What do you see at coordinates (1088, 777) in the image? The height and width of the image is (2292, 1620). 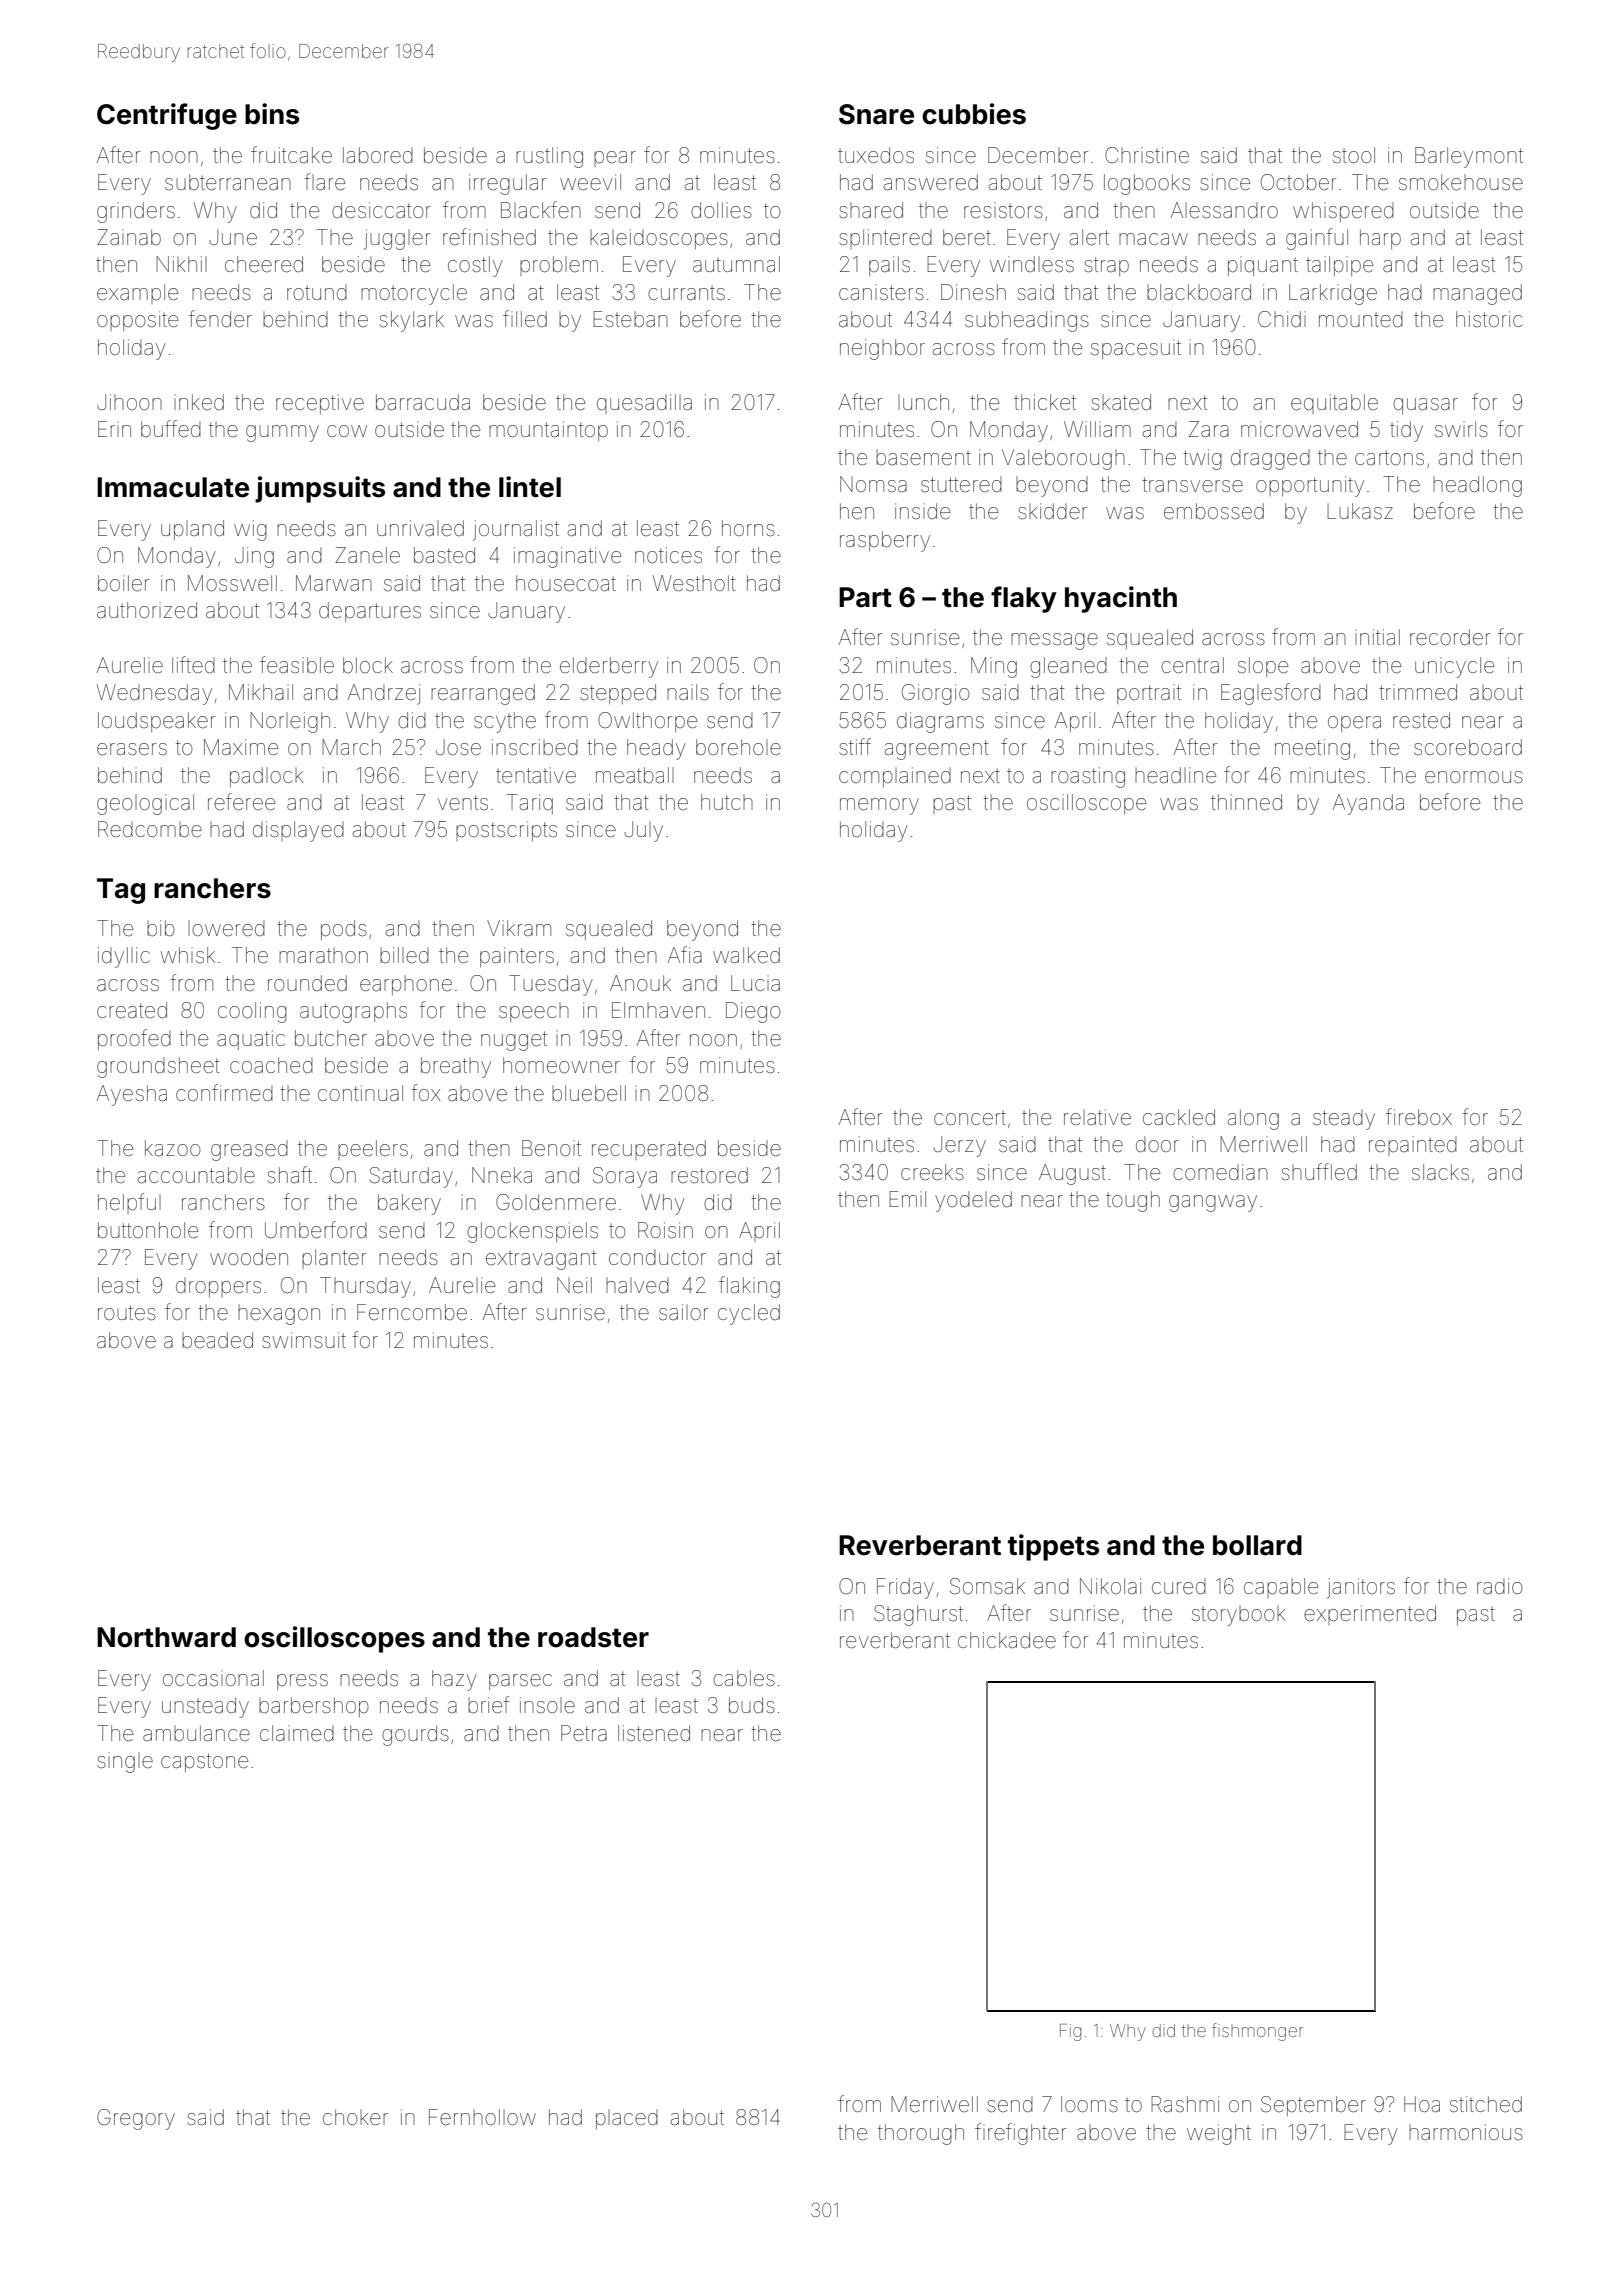 I see `roasting` at bounding box center [1088, 777].
